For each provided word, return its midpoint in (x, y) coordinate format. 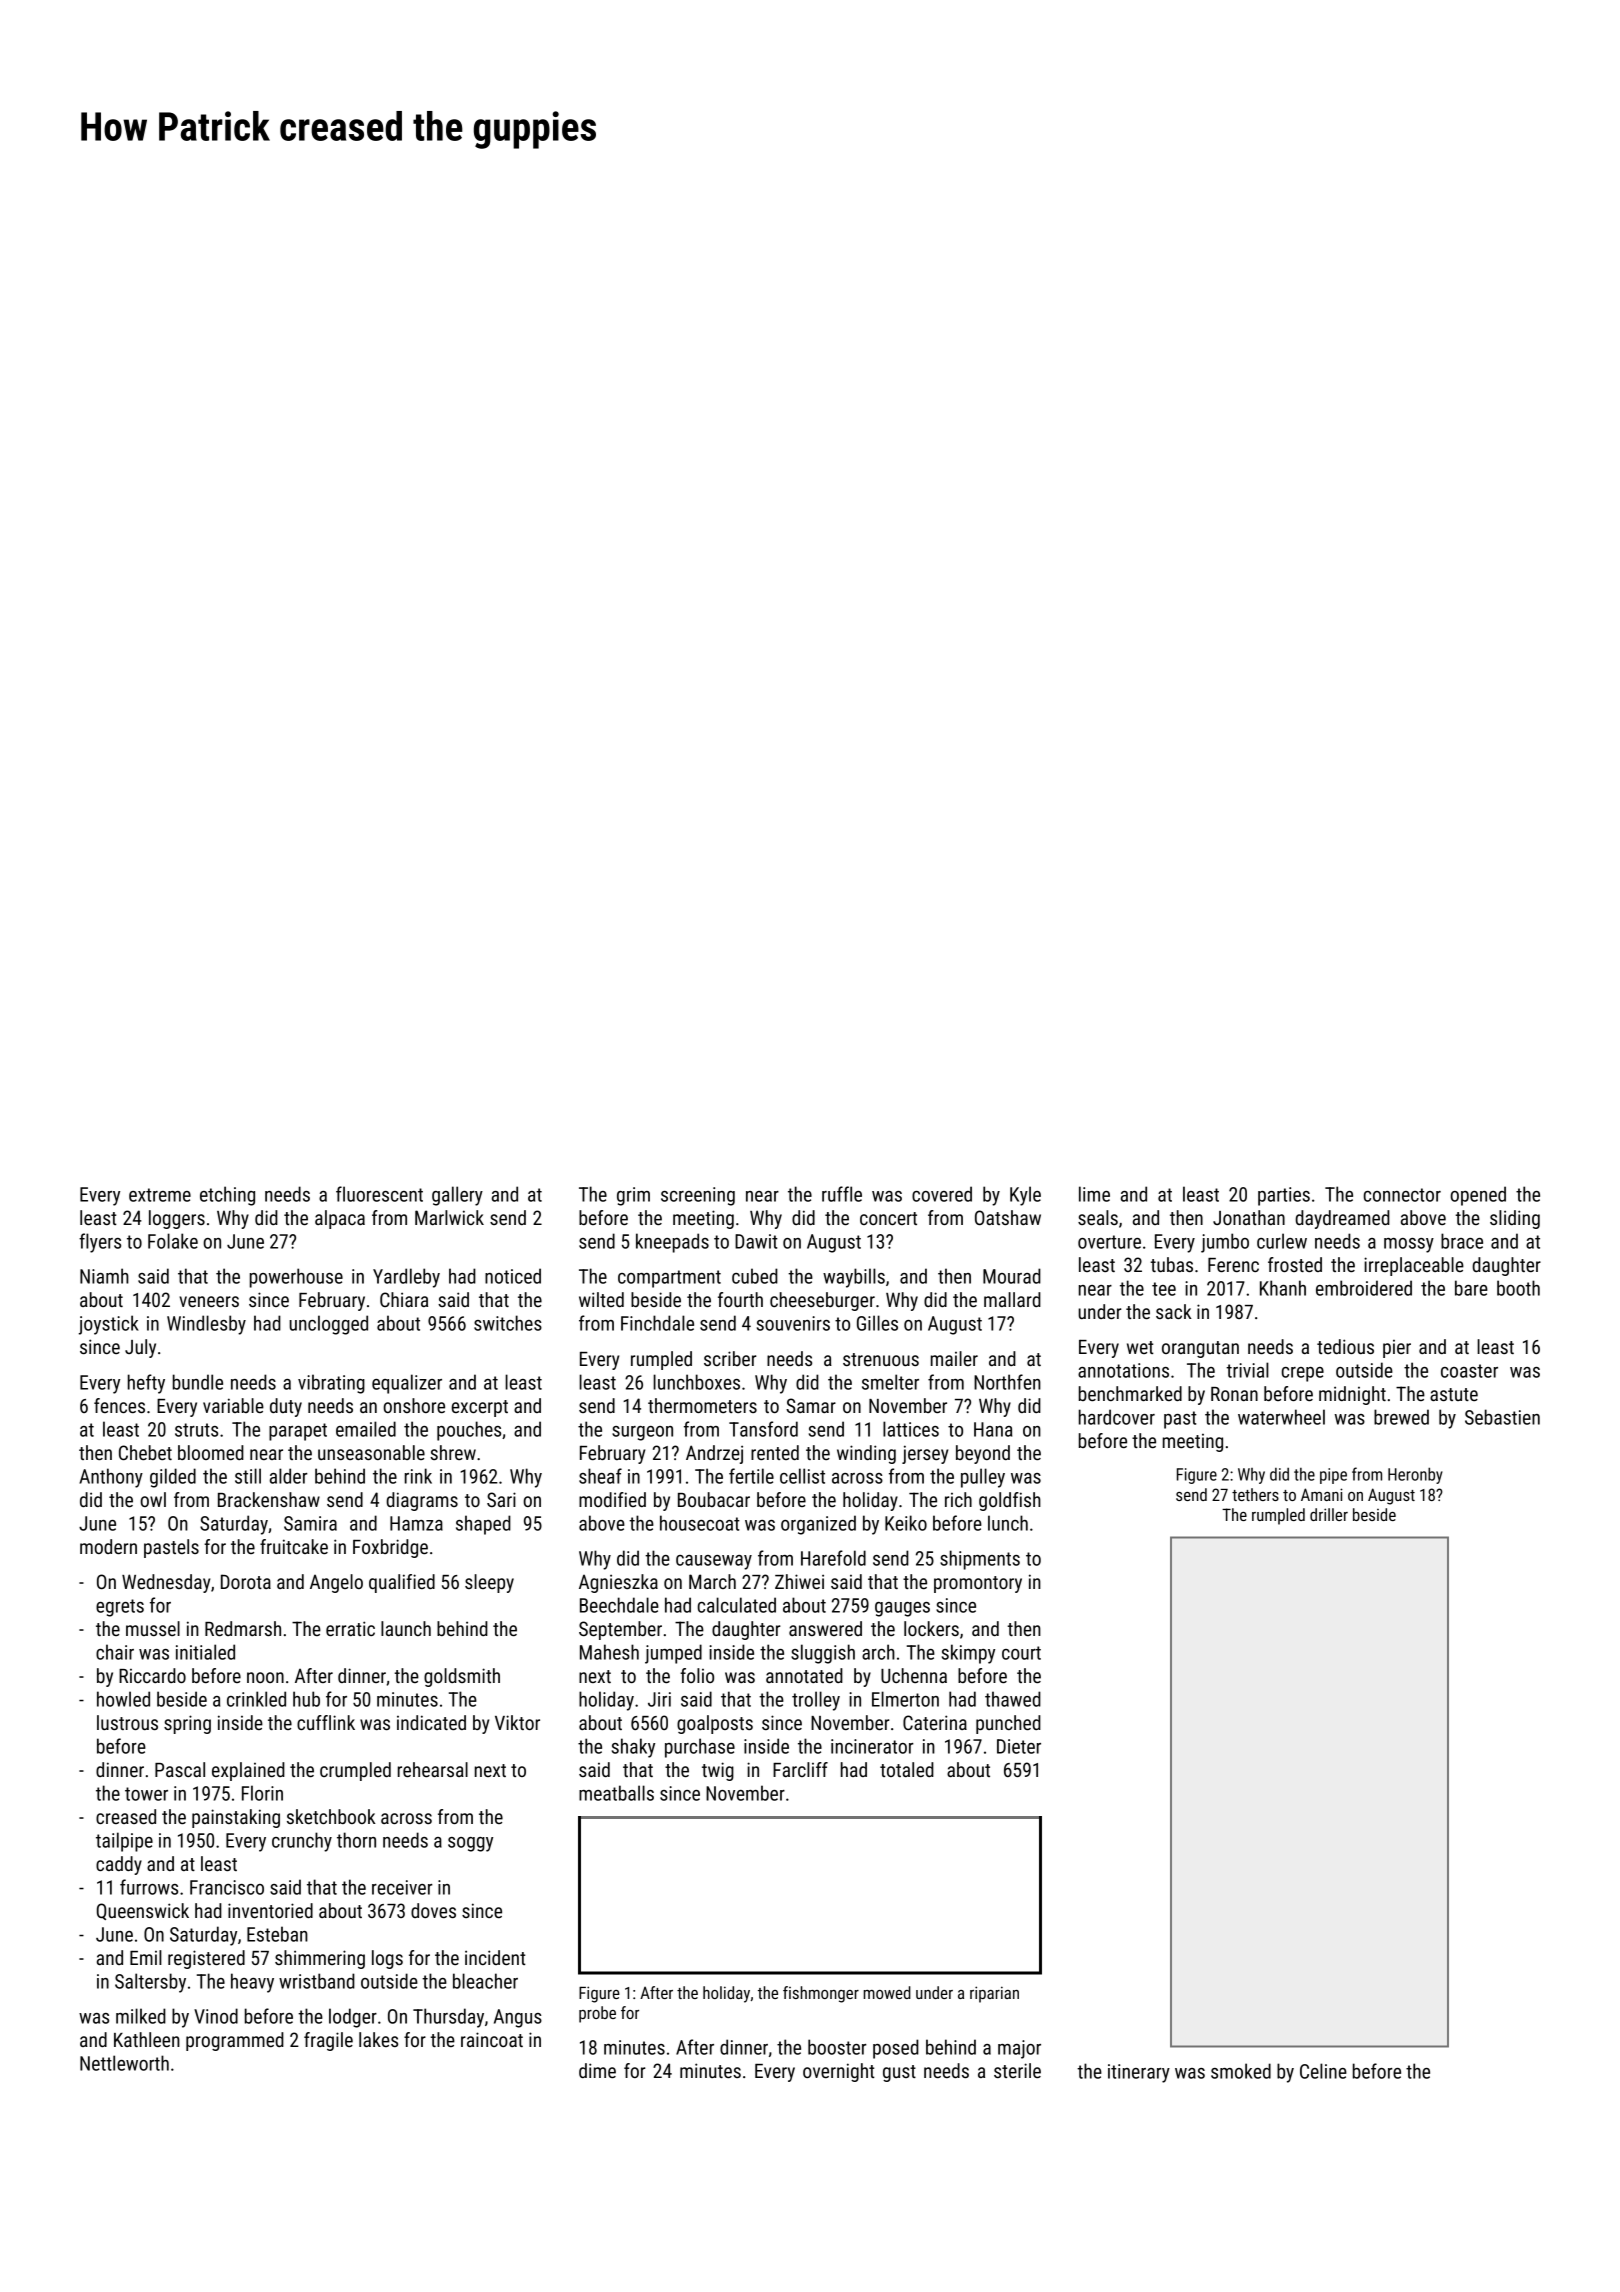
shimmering (320, 1959)
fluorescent (379, 1194)
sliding (1515, 1219)
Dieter (1019, 1746)
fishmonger (821, 1994)
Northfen (1007, 1382)
